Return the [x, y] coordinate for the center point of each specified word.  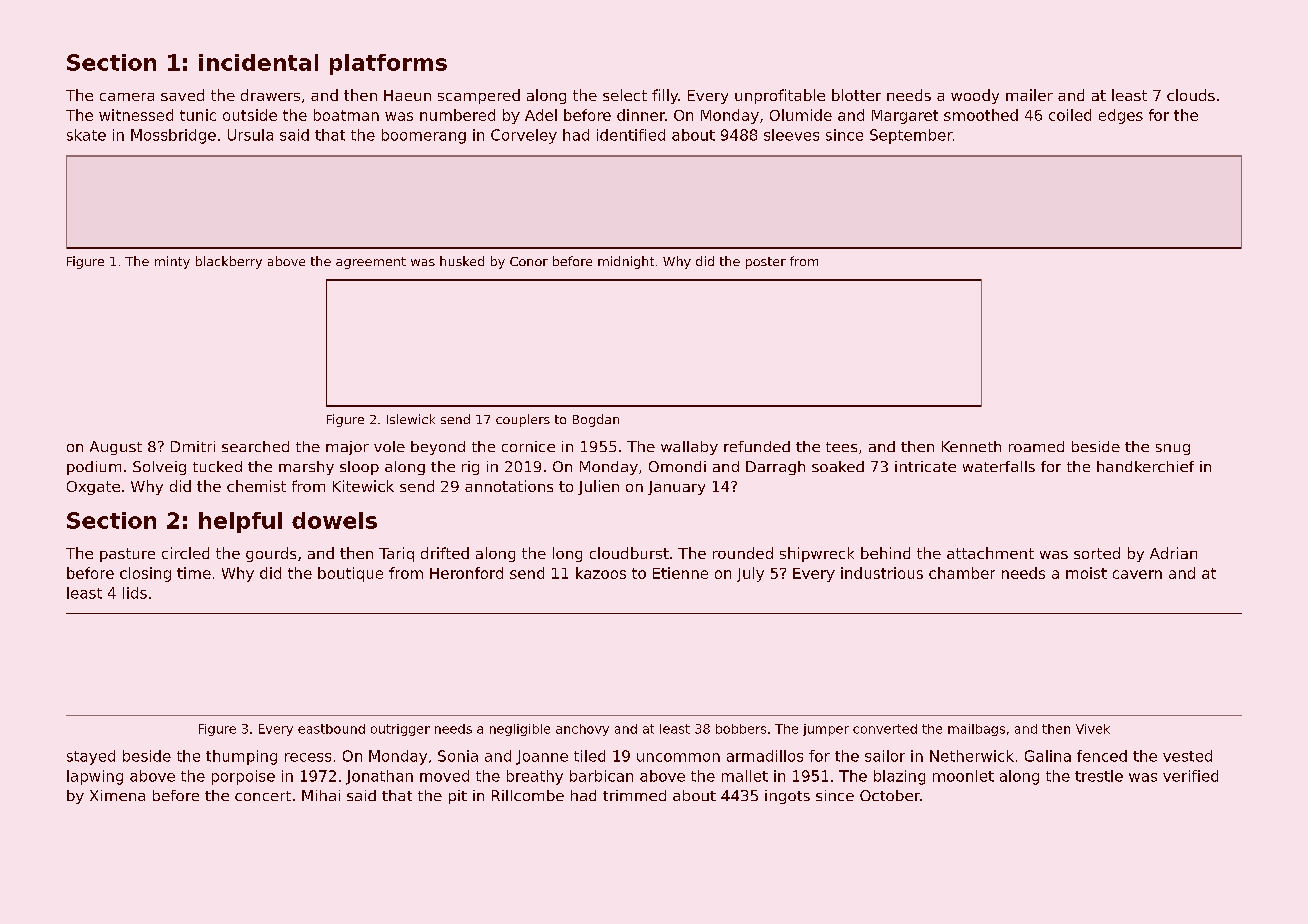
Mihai [321, 795]
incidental [258, 62]
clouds [1191, 95]
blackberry [229, 262]
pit [458, 797]
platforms [388, 64]
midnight [626, 262]
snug [1173, 449]
